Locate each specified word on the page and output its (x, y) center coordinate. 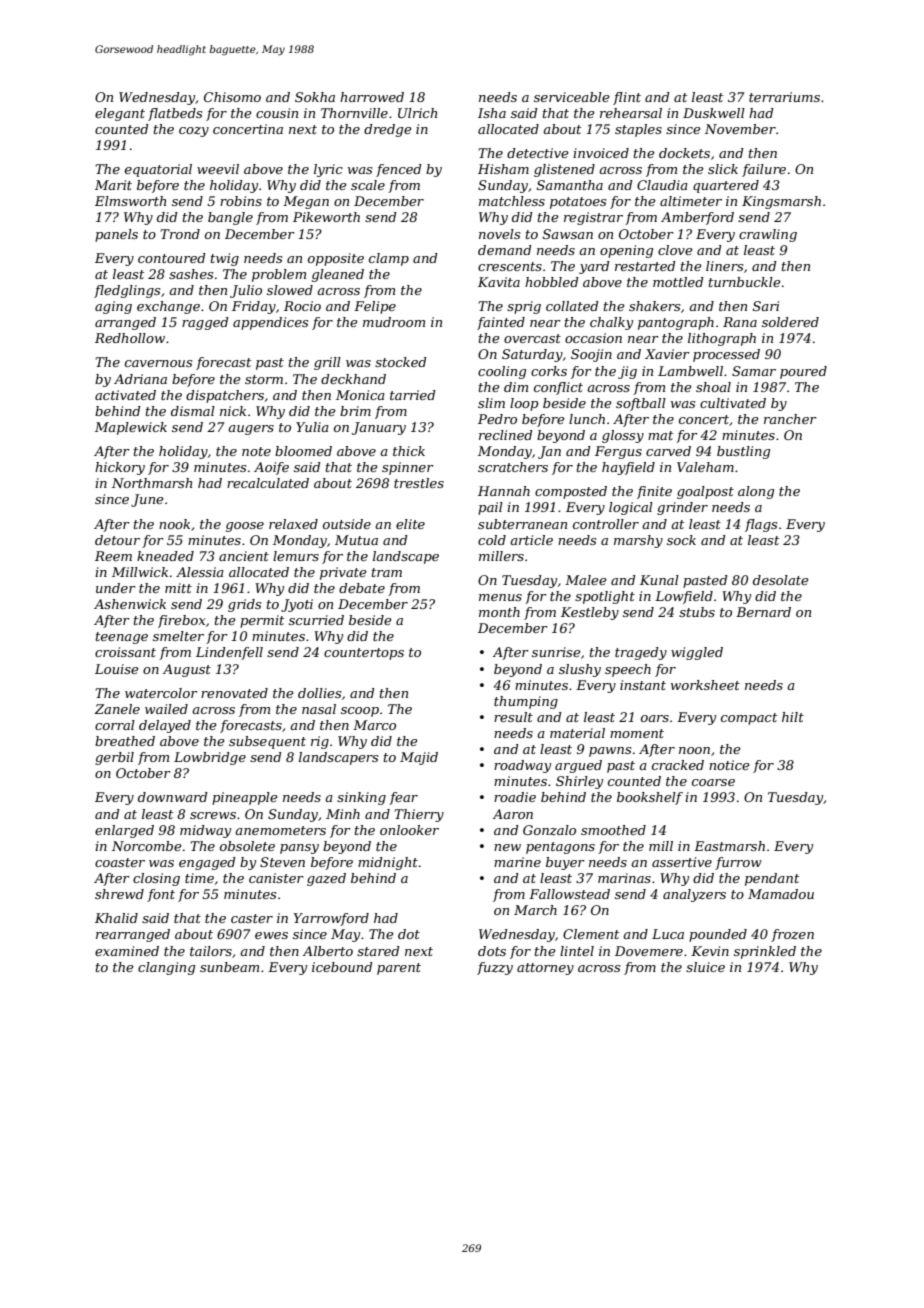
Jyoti (297, 605)
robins (241, 201)
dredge (388, 130)
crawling (768, 235)
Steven (282, 862)
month (499, 612)
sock (681, 540)
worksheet (705, 685)
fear (403, 798)
